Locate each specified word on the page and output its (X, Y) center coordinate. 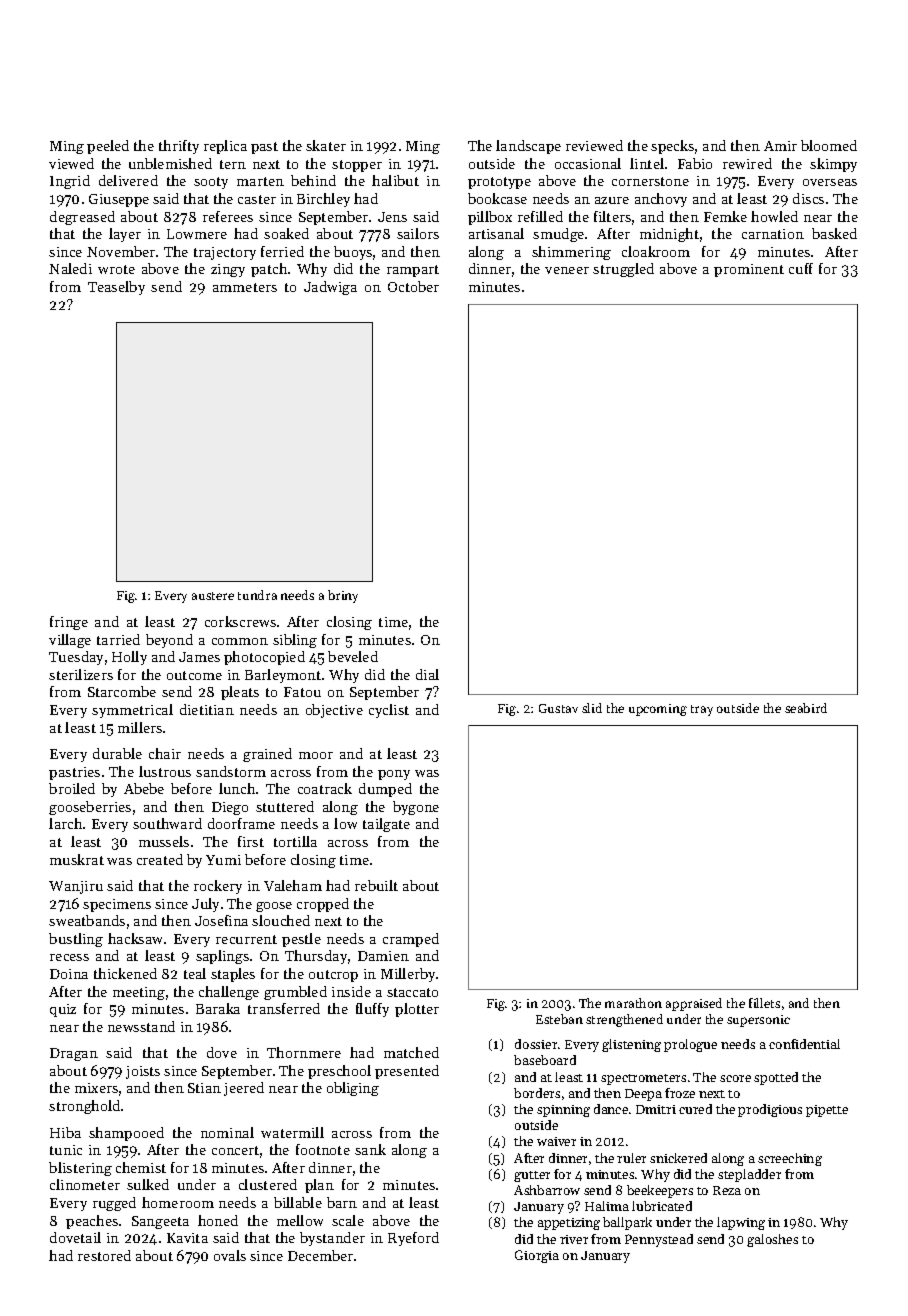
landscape (528, 147)
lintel (647, 163)
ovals (230, 1255)
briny (343, 596)
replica (225, 147)
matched (411, 1052)
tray (702, 710)
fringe (69, 623)
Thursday (316, 957)
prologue (690, 1045)
